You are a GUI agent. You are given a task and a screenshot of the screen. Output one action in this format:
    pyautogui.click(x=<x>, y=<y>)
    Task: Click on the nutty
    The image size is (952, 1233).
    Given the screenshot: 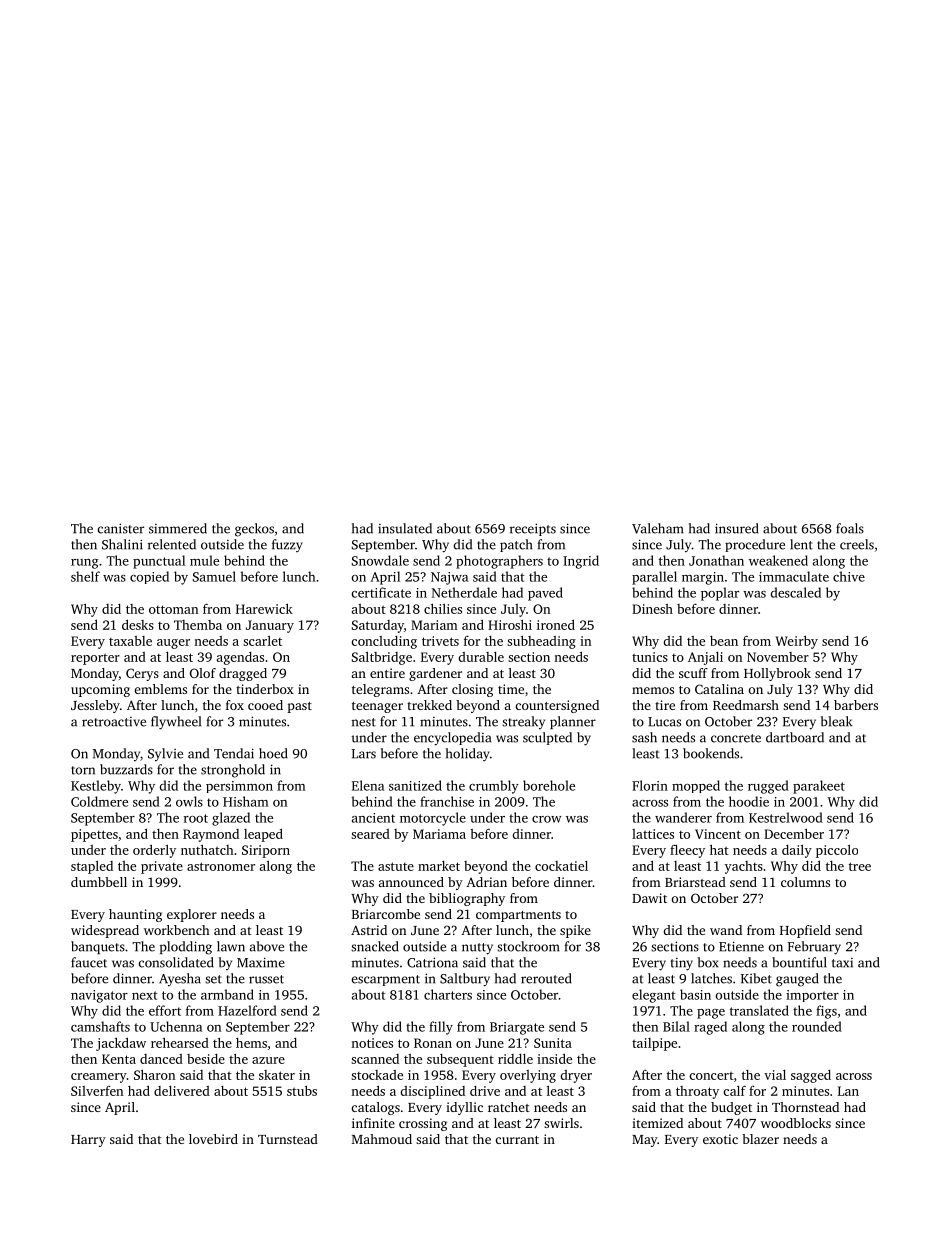 What is the action you would take?
    pyautogui.click(x=477, y=949)
